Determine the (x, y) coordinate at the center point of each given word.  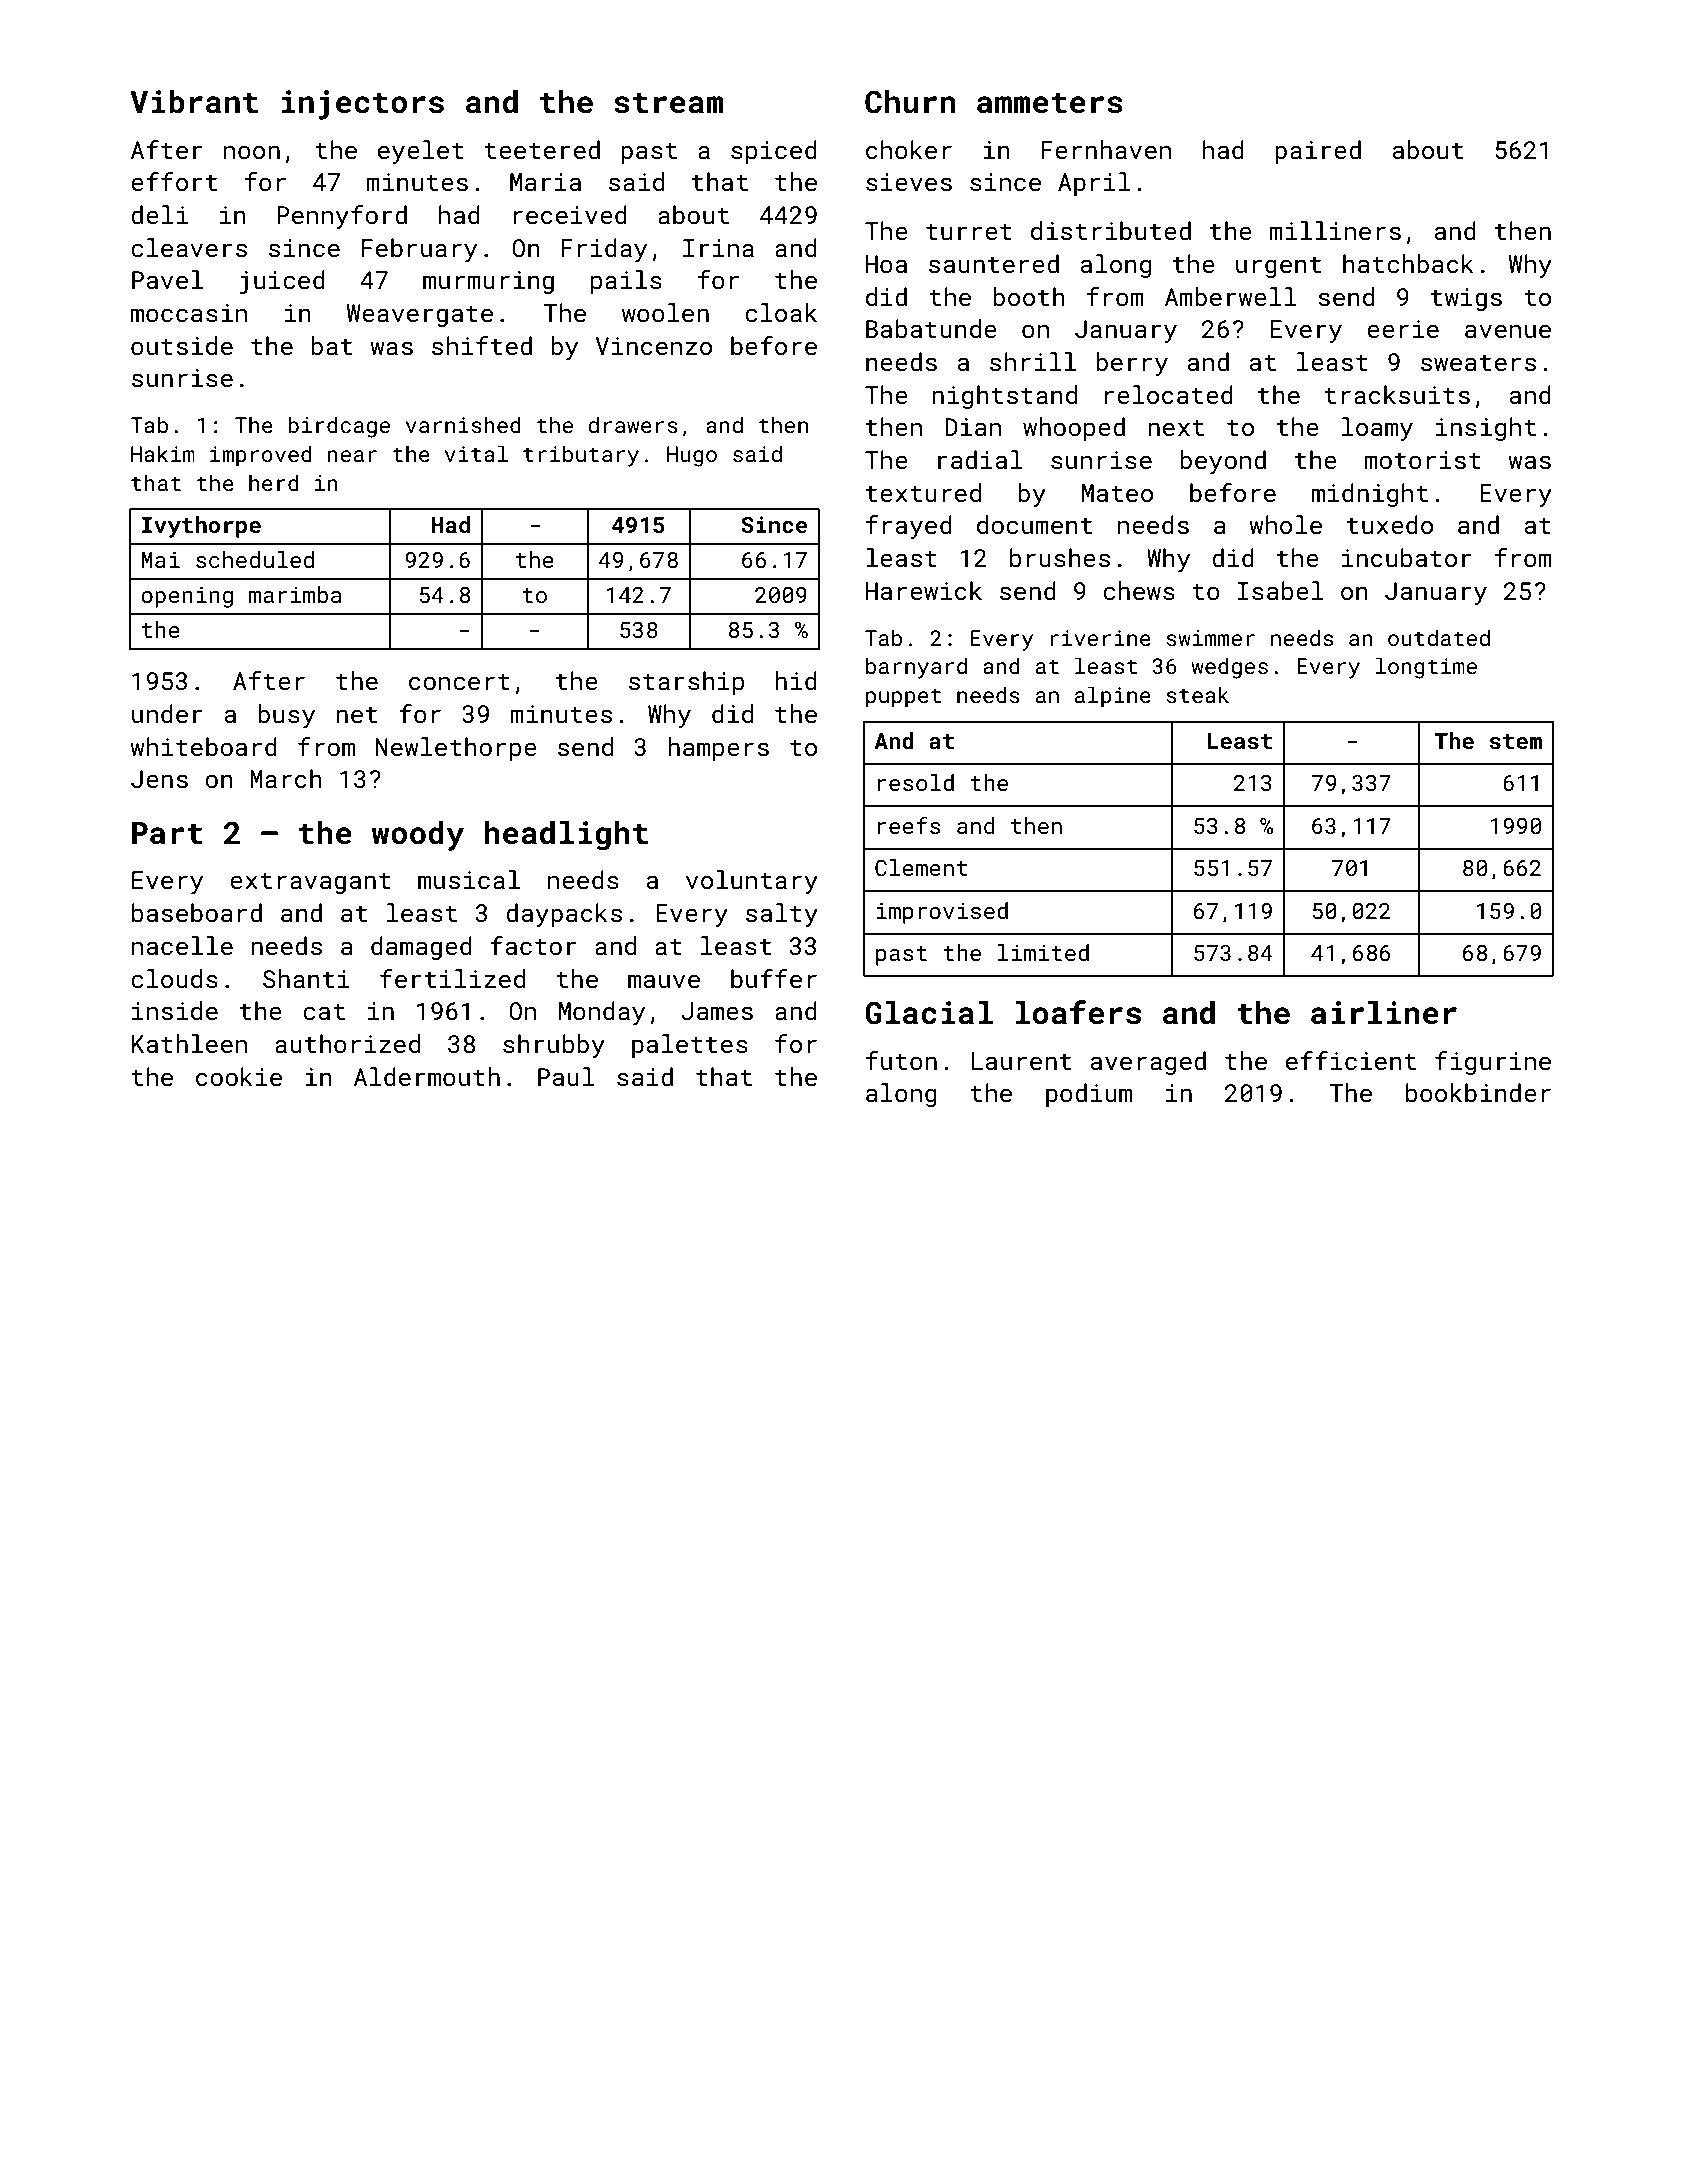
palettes (690, 1046)
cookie (239, 1076)
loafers (1078, 1012)
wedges (1229, 668)
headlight (566, 836)
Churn (910, 102)
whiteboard (203, 746)
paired (1318, 152)
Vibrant (194, 102)
